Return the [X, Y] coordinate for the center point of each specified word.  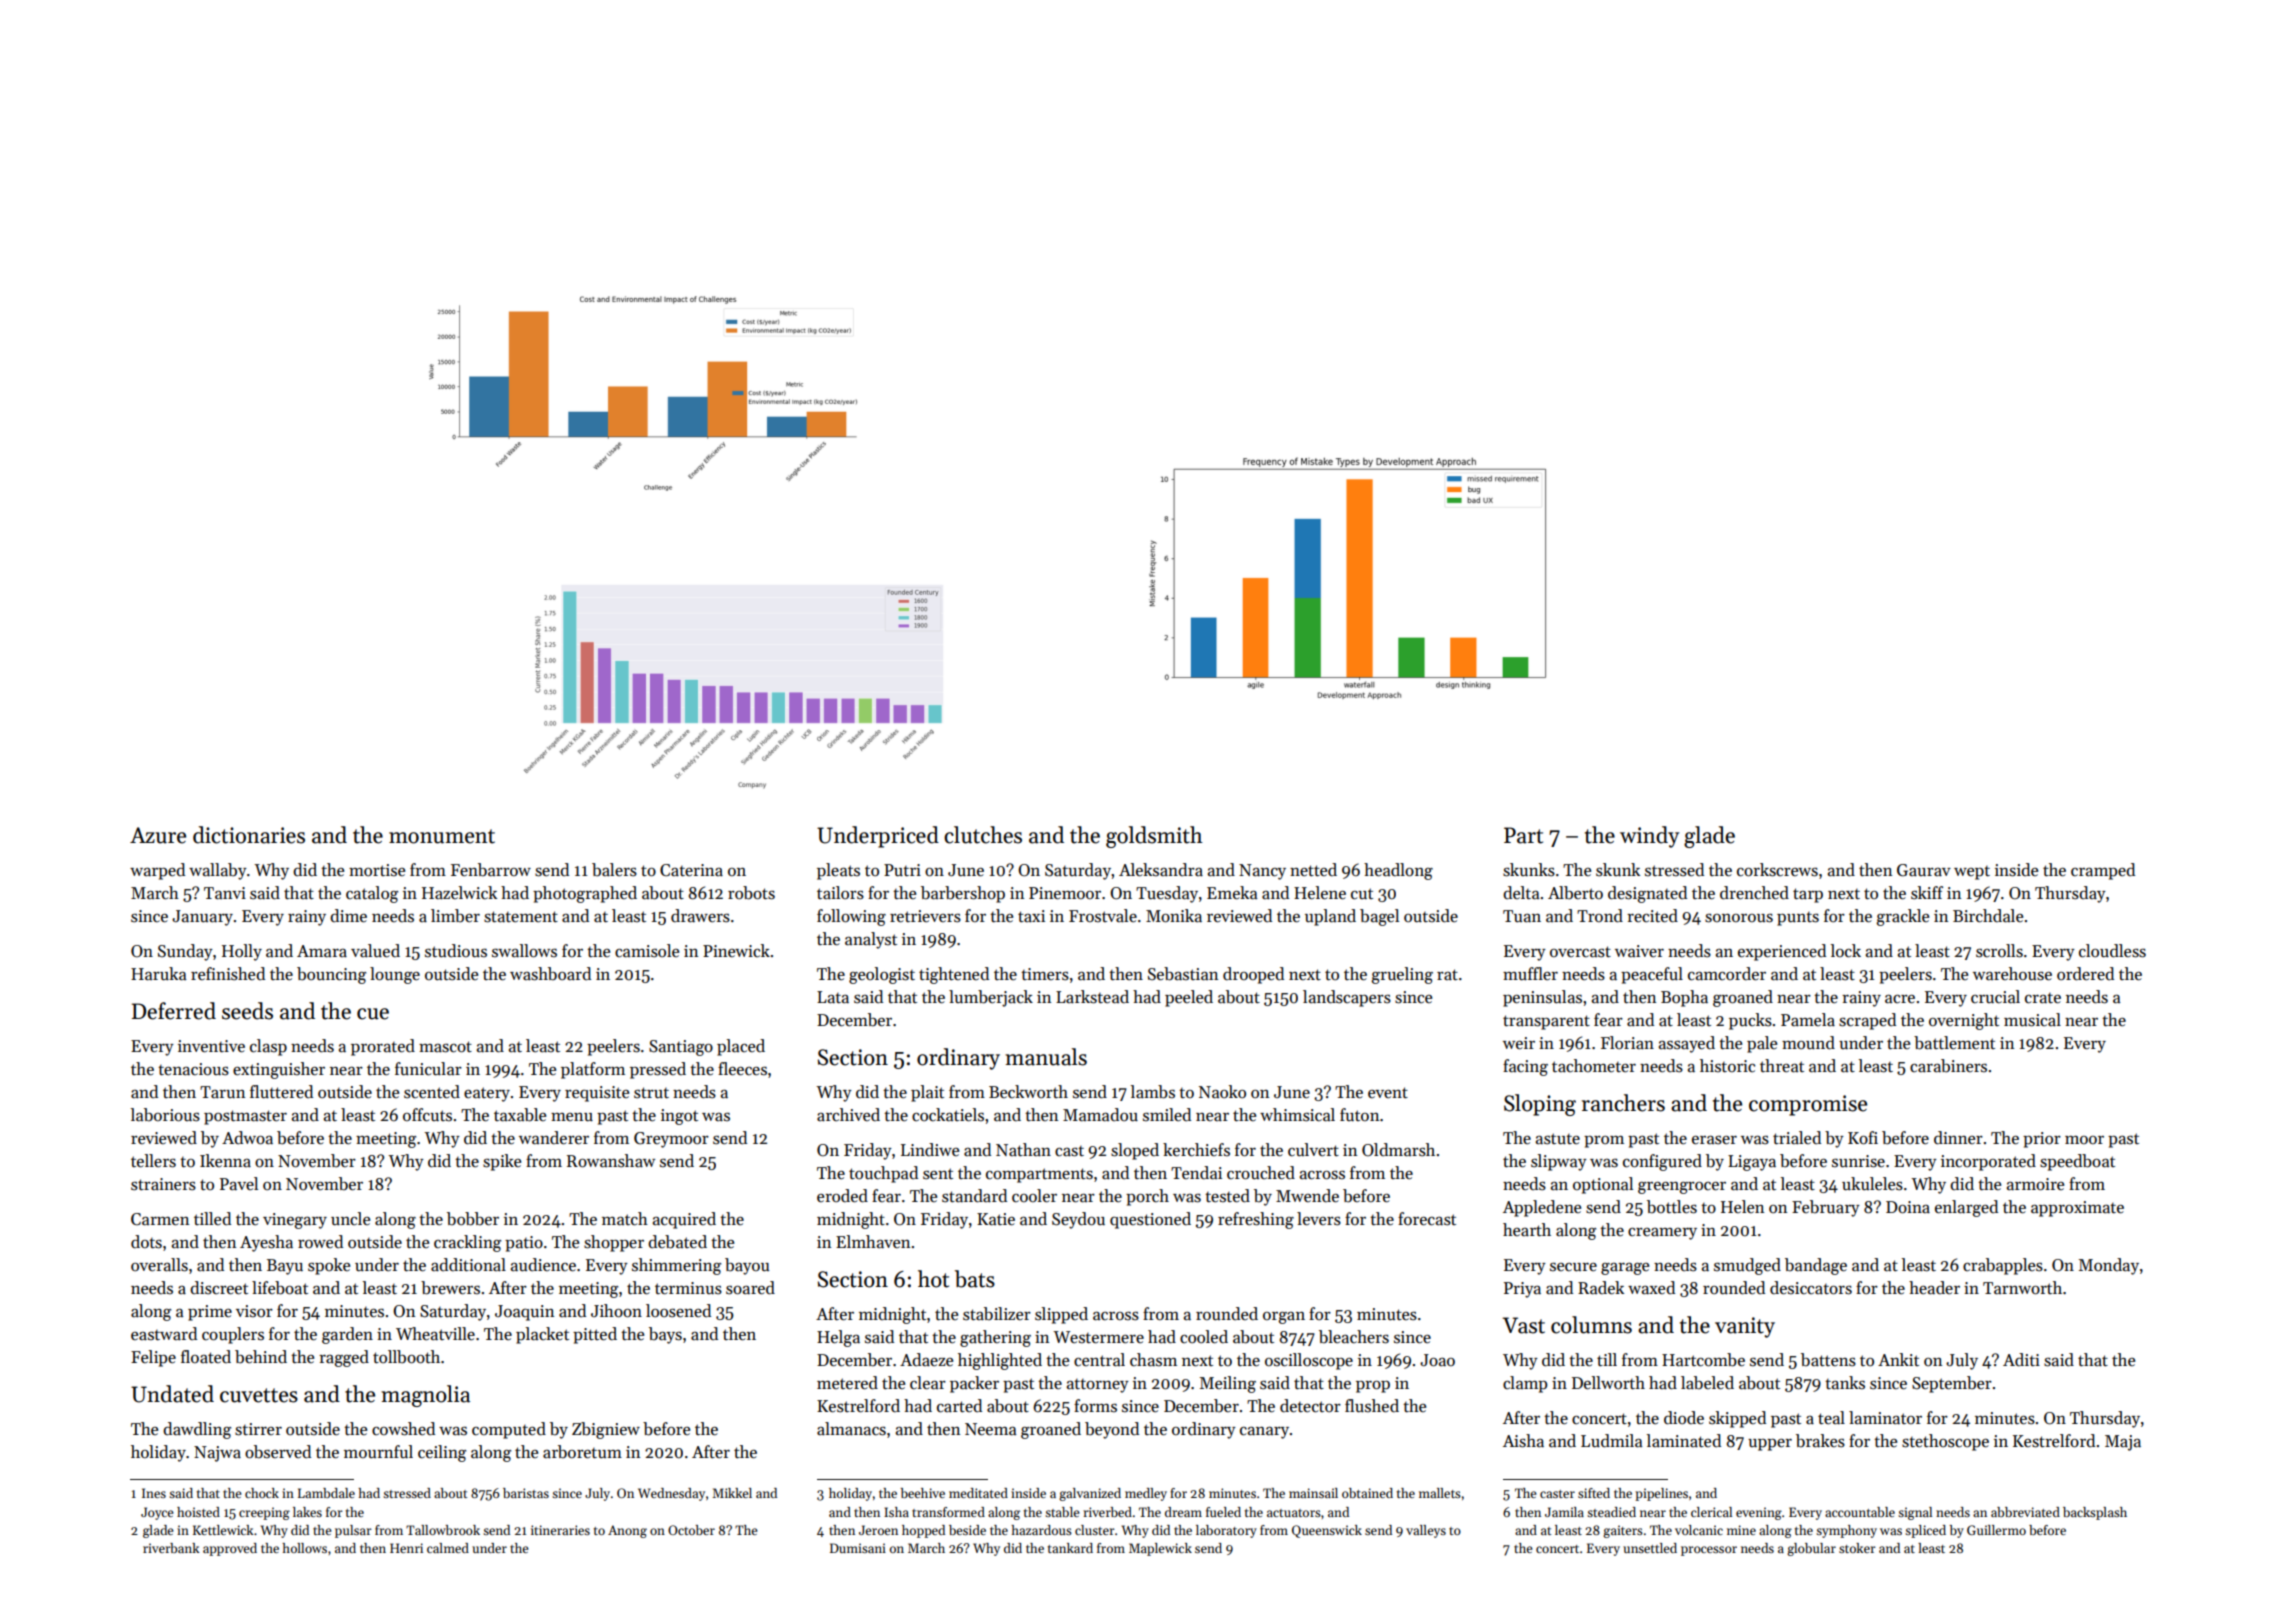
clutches [983, 835]
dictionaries [249, 835]
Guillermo [1996, 1530]
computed [509, 1430]
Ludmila [1612, 1441]
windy [1649, 837]
